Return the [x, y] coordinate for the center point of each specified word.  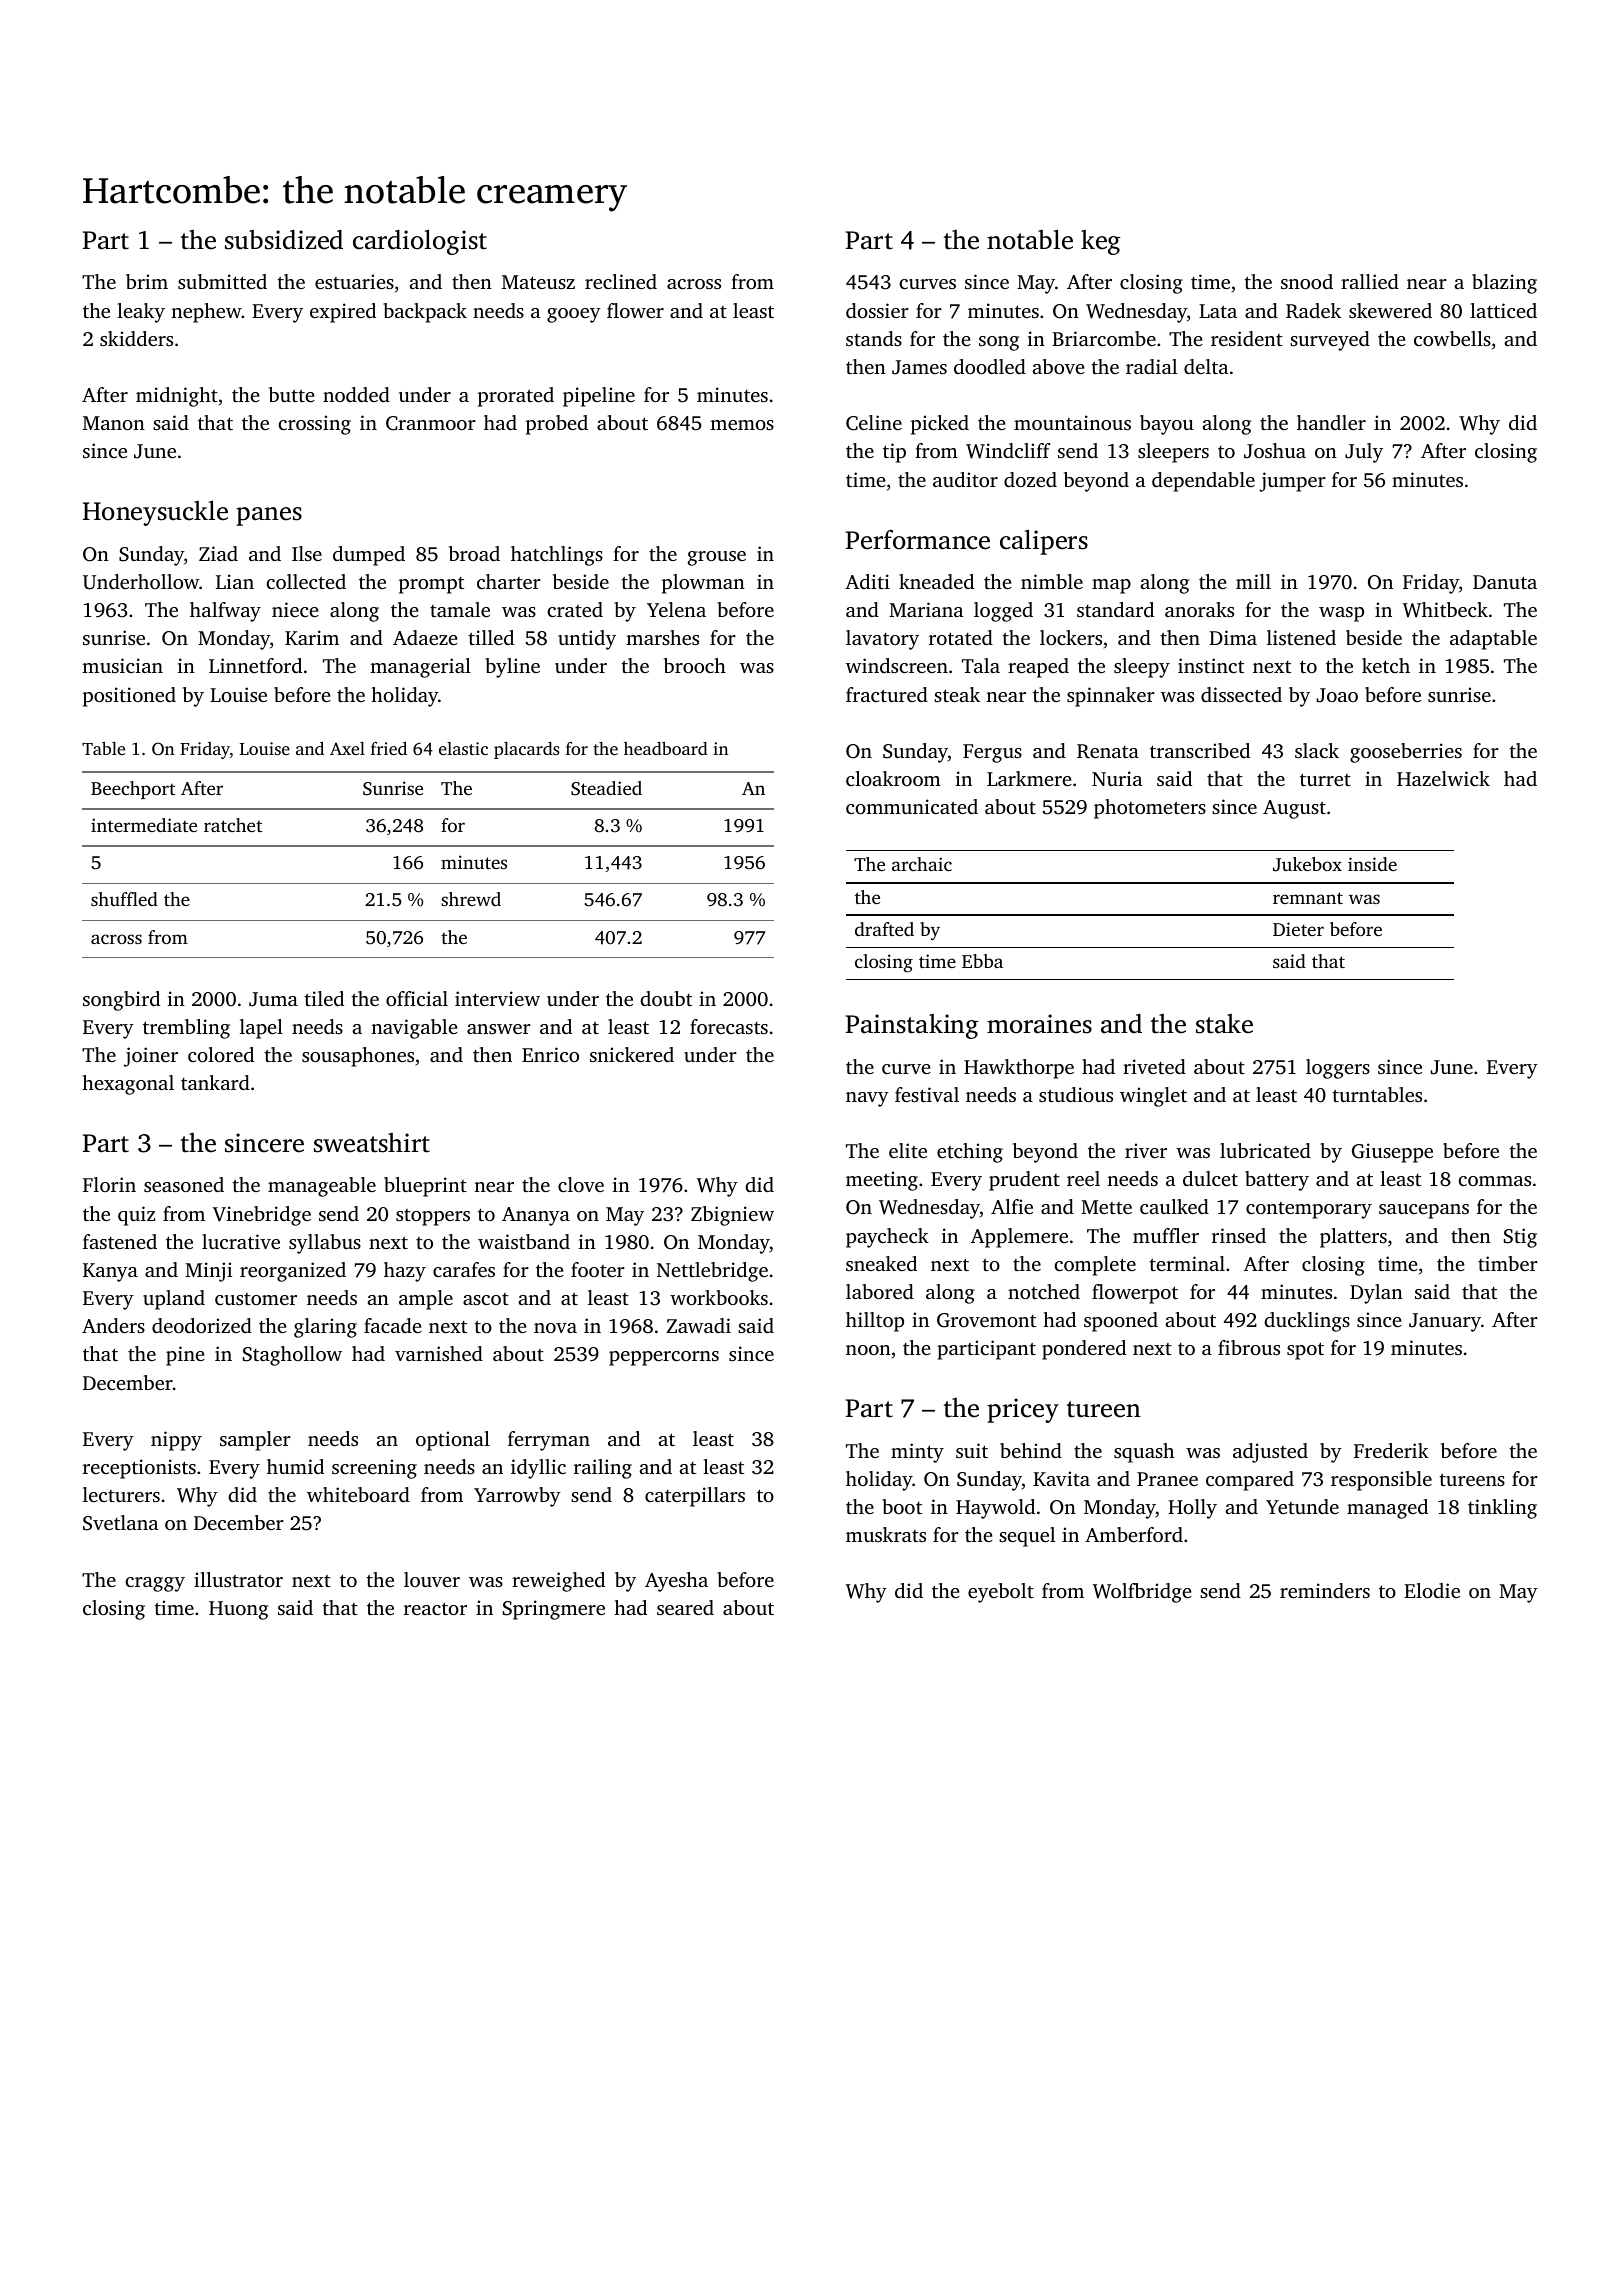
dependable [1203, 482]
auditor [965, 479]
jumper [1292, 482]
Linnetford [255, 665]
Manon [114, 423]
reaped [1038, 668]
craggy [155, 1584]
